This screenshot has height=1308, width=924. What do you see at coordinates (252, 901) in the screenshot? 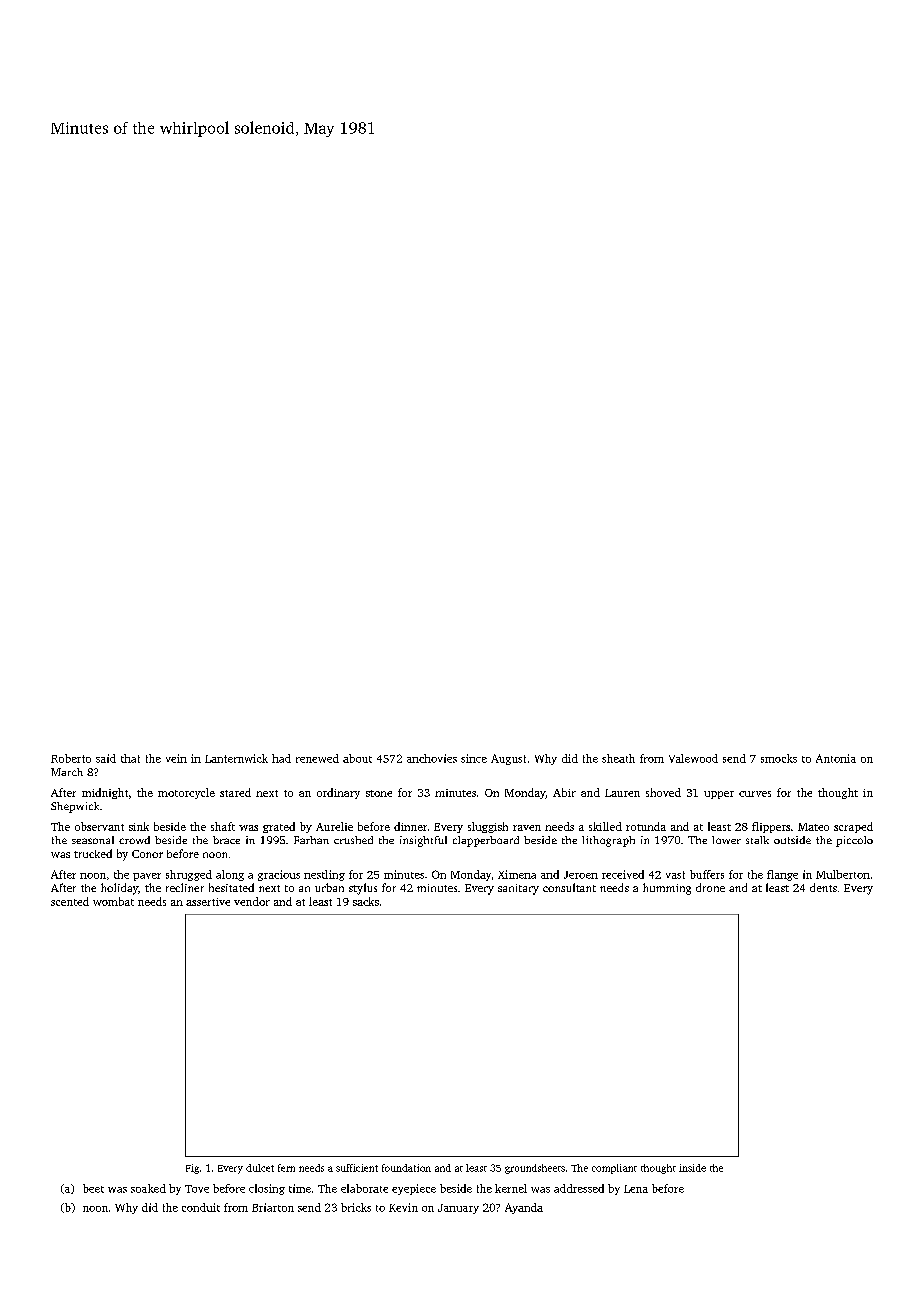
I see `vendor` at bounding box center [252, 901].
